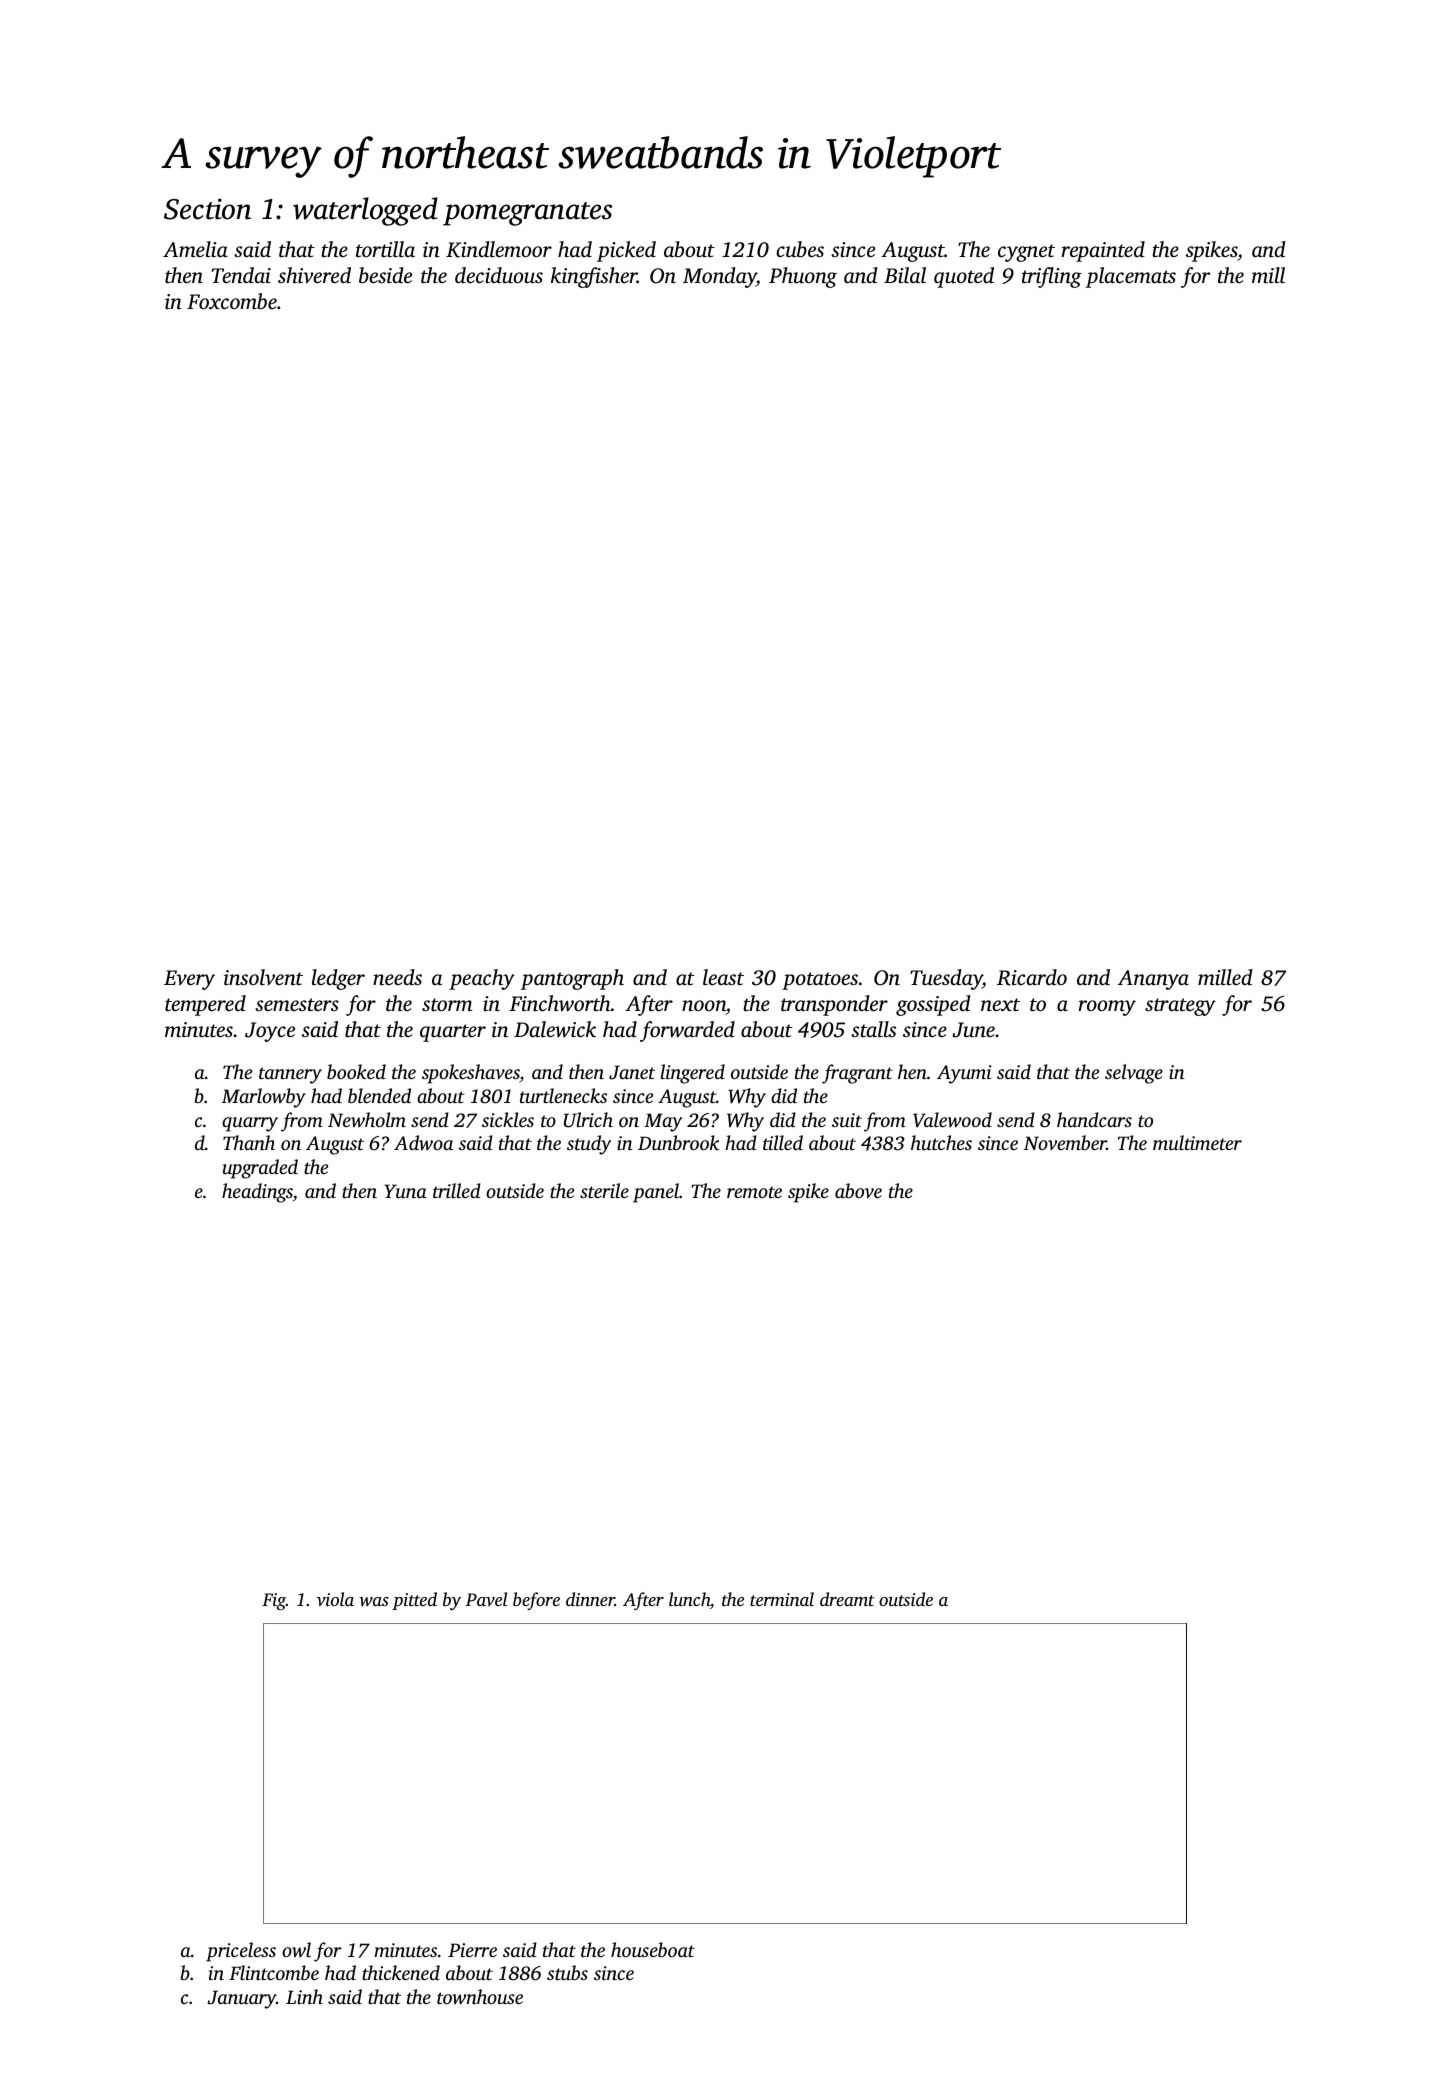 The width and height of the screenshot is (1450, 2100). Describe the element at coordinates (241, 1952) in the screenshot. I see `priceless` at that location.
